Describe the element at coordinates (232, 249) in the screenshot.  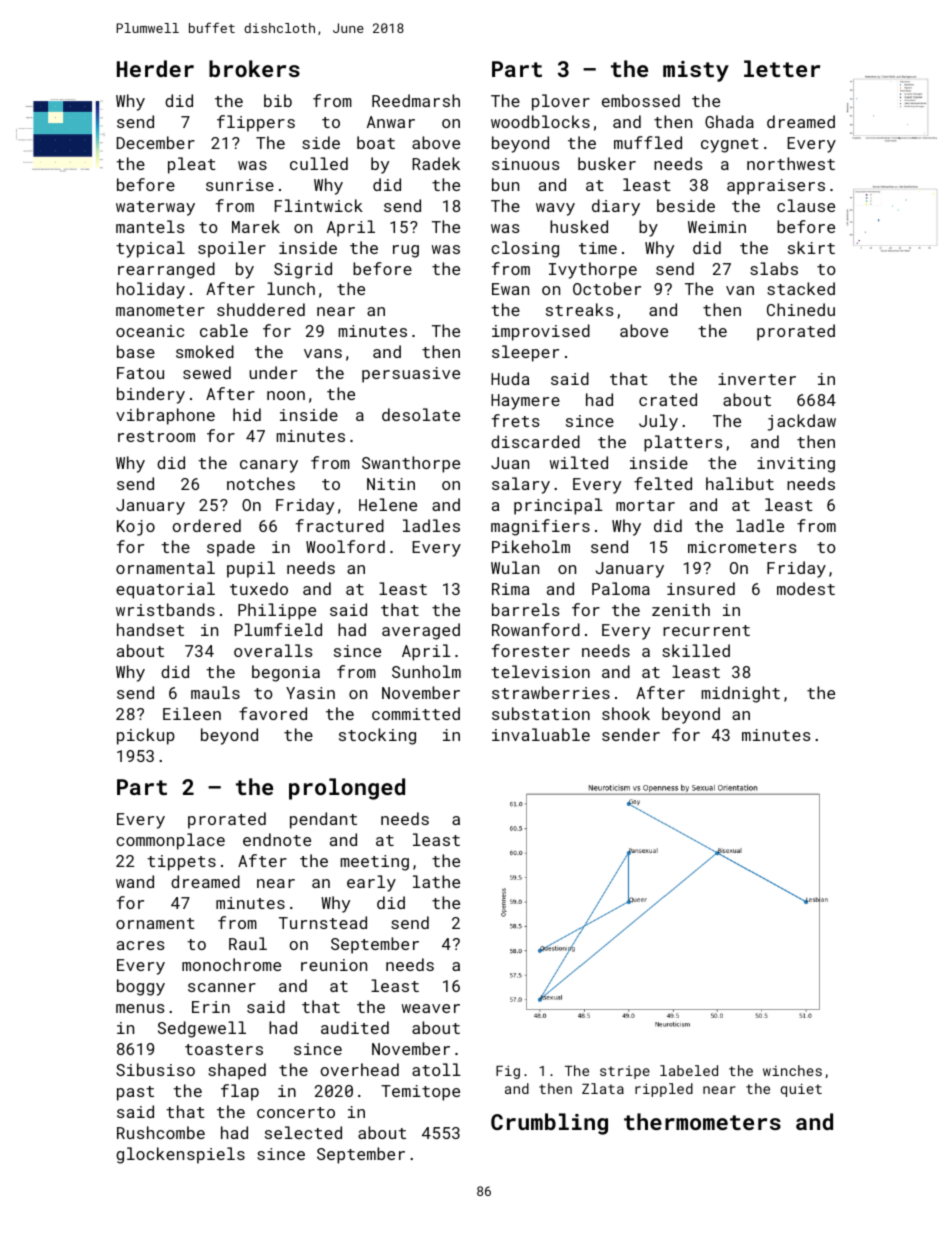
I see `spoiler` at that location.
